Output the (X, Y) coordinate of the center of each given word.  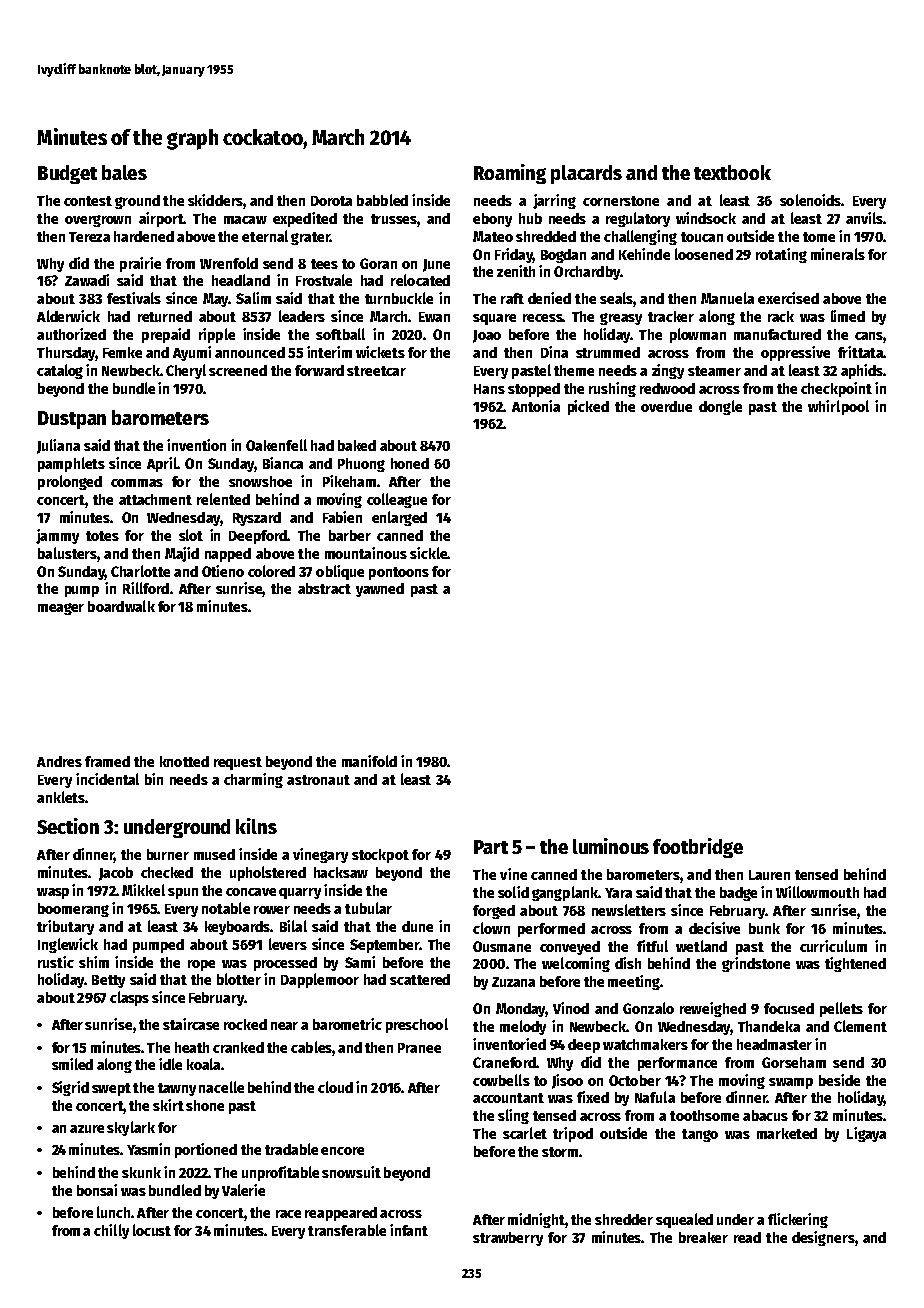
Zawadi (87, 280)
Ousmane (502, 946)
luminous (611, 846)
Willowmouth (817, 892)
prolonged (70, 482)
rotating (781, 255)
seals (616, 298)
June (436, 265)
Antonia (536, 406)
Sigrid (70, 1088)
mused (214, 854)
